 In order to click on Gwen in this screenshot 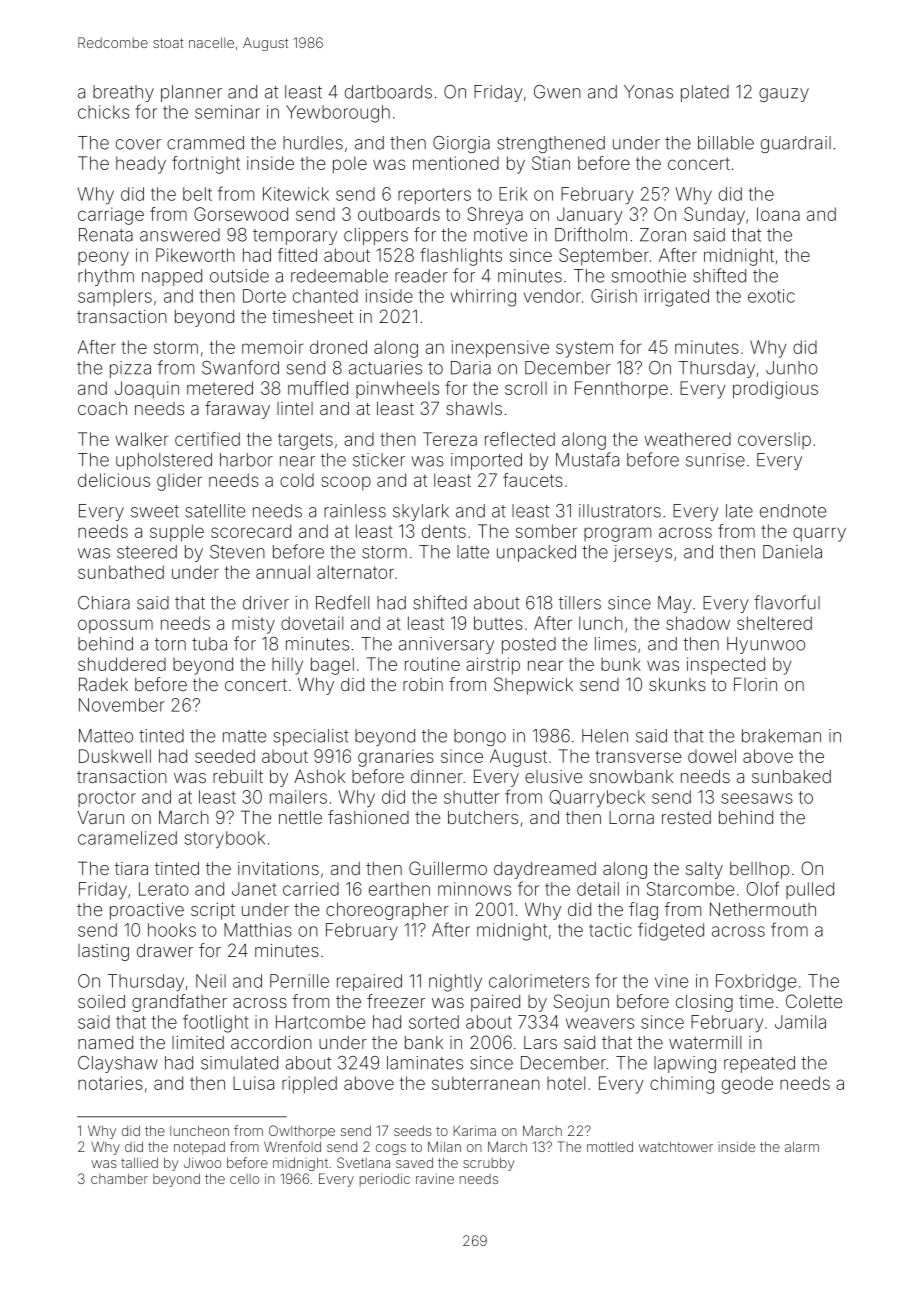, I will do `click(557, 92)`.
